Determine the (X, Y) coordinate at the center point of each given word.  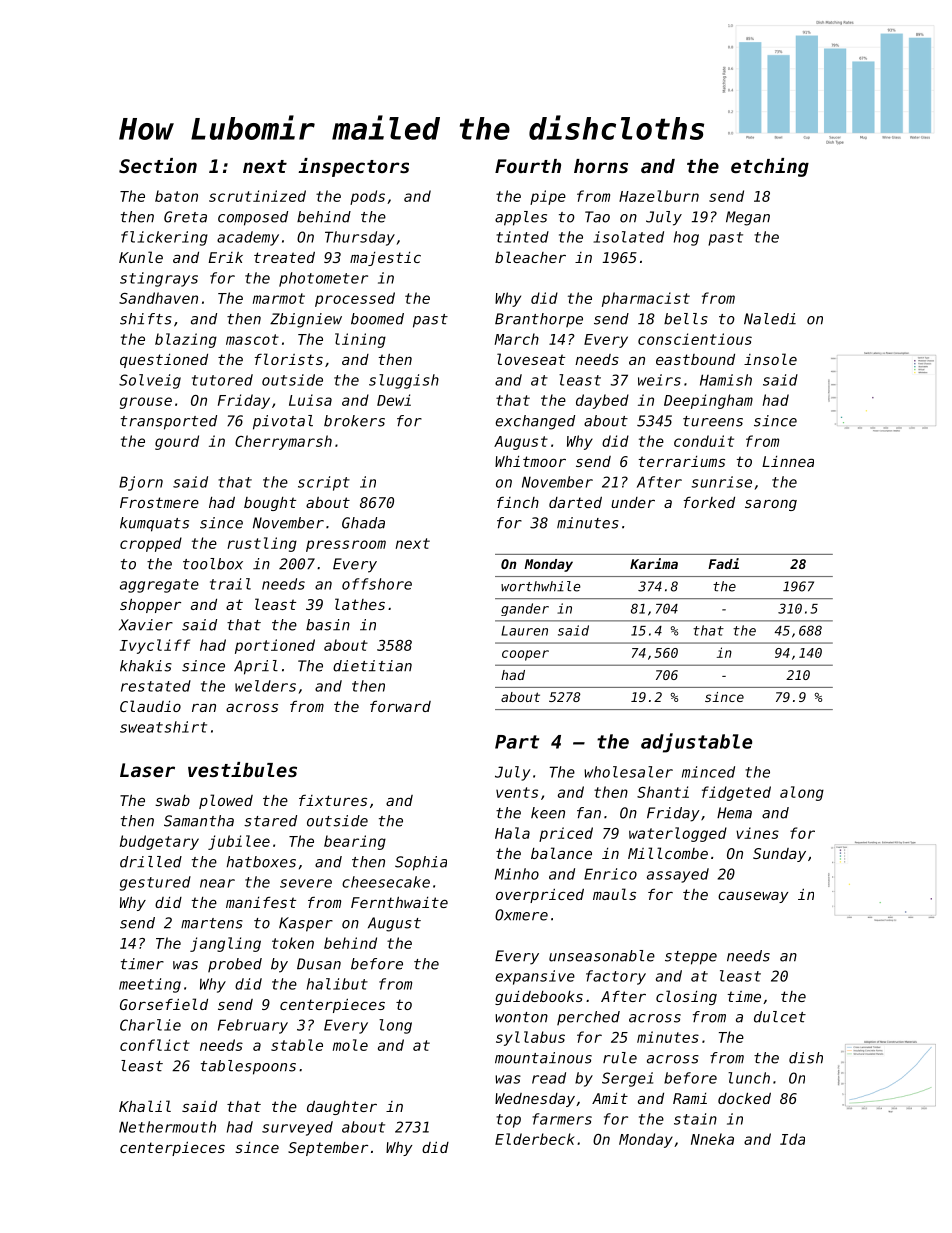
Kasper (306, 924)
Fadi (723, 563)
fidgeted (736, 793)
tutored (222, 380)
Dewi (394, 400)
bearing (355, 842)
